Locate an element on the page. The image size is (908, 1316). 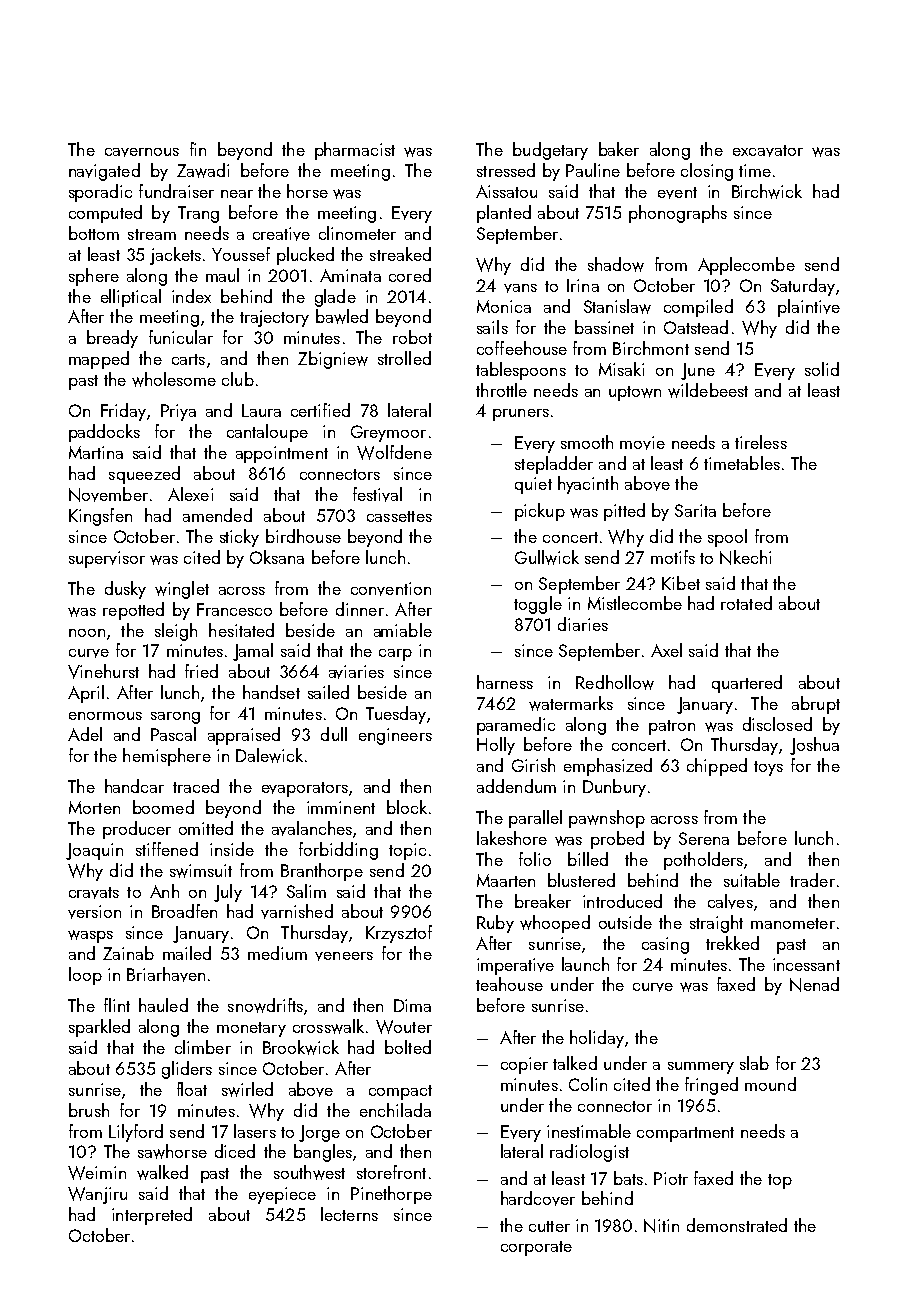
supervisor is located at coordinates (107, 559).
